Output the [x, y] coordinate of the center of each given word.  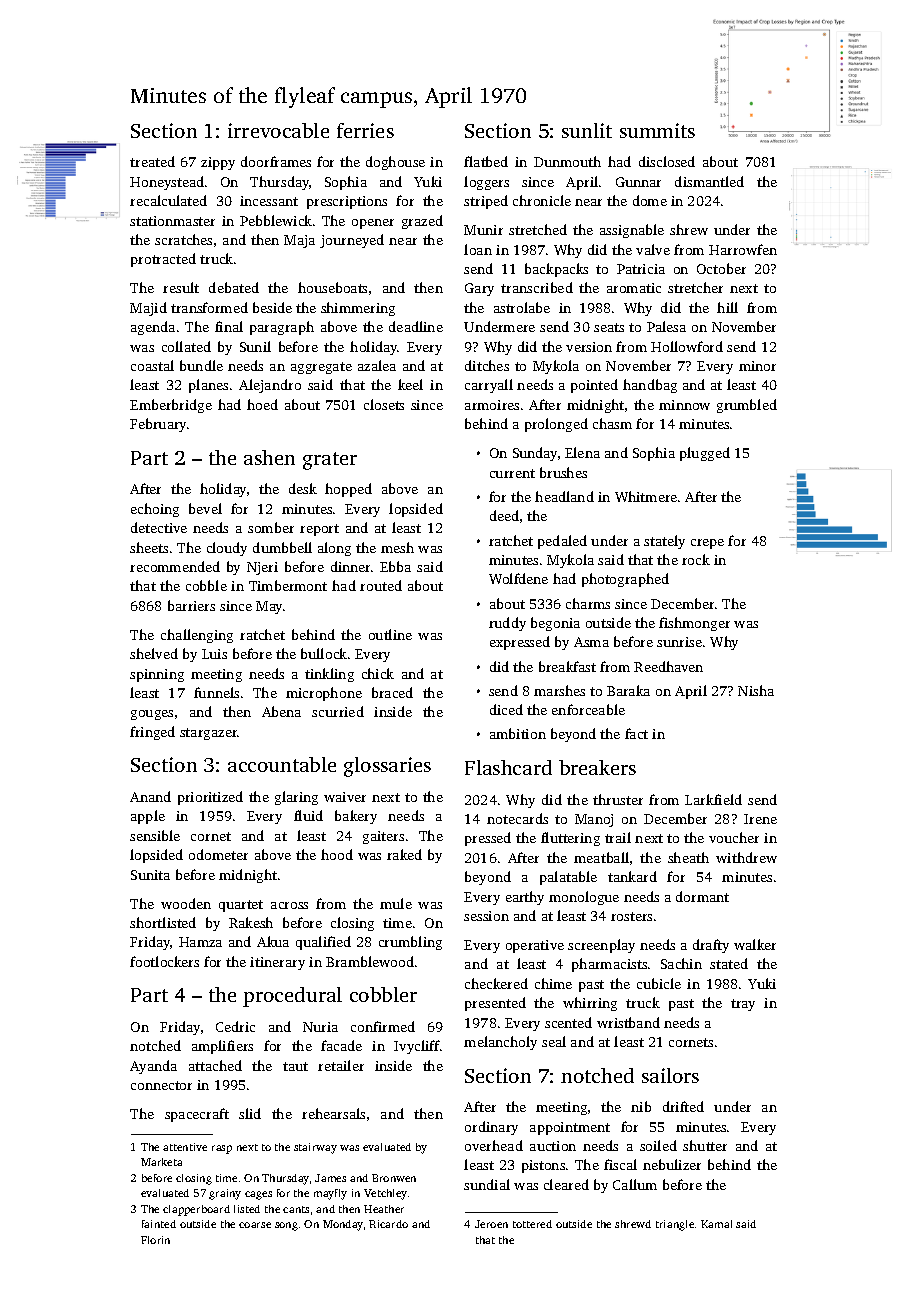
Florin [155, 1240]
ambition [518, 733]
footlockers [164, 961]
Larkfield [713, 799]
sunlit [587, 130]
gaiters [383, 837]
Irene [760, 819]
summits [657, 130]
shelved [154, 653]
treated [152, 161]
